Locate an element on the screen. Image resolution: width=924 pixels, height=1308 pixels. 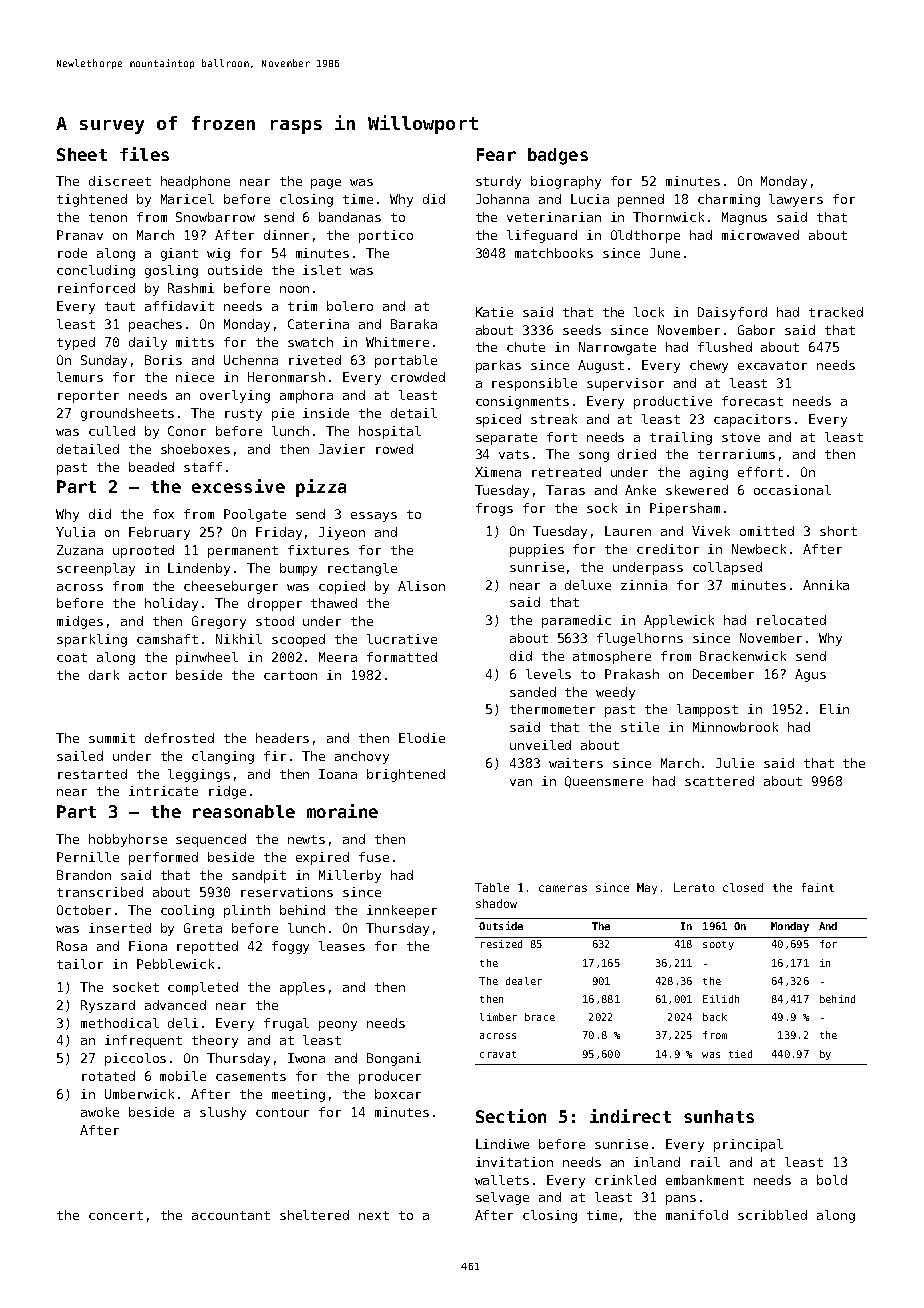
relocated is located at coordinates (791, 620).
